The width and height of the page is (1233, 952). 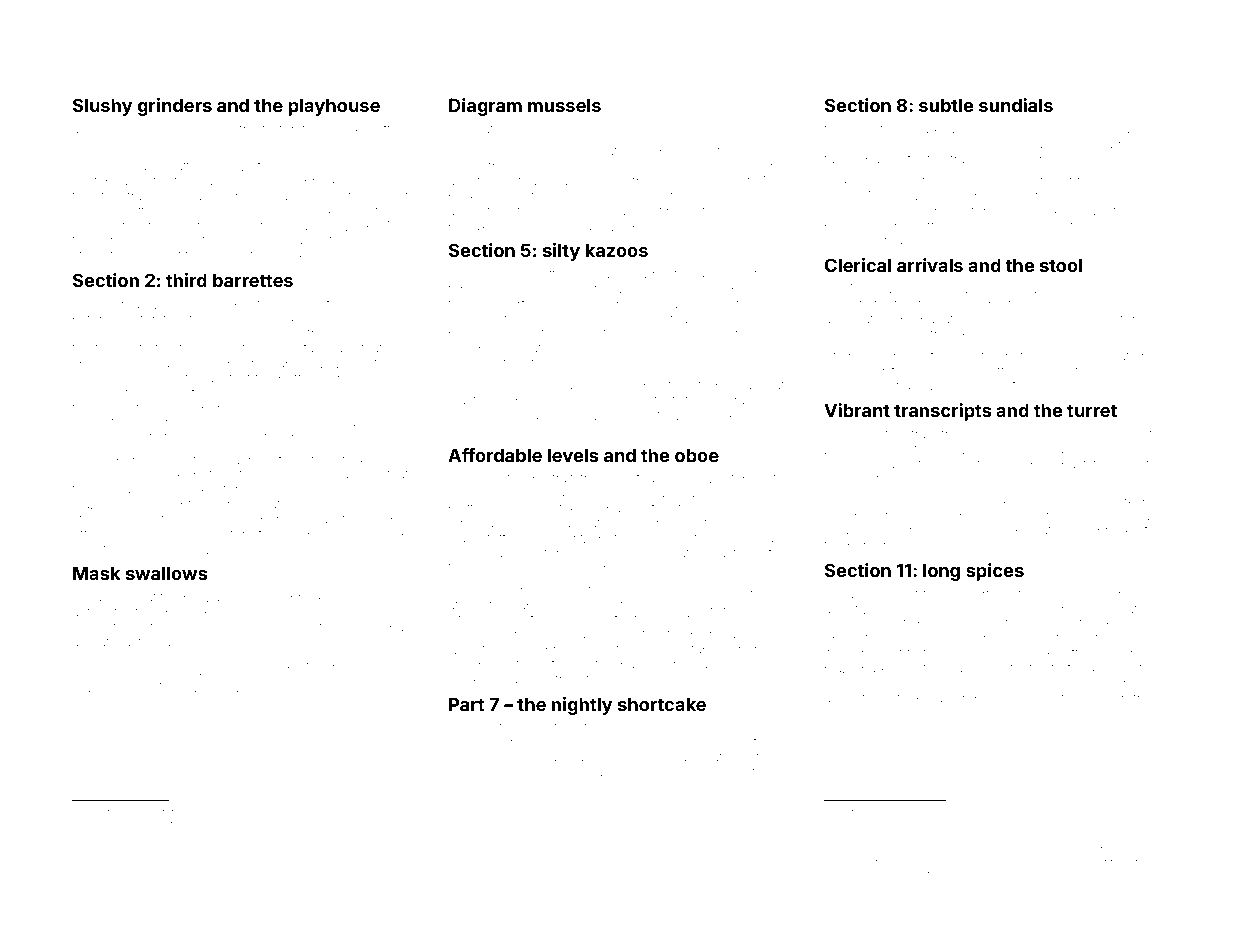 What do you see at coordinates (1106, 450) in the page?
I see `recovered` at bounding box center [1106, 450].
